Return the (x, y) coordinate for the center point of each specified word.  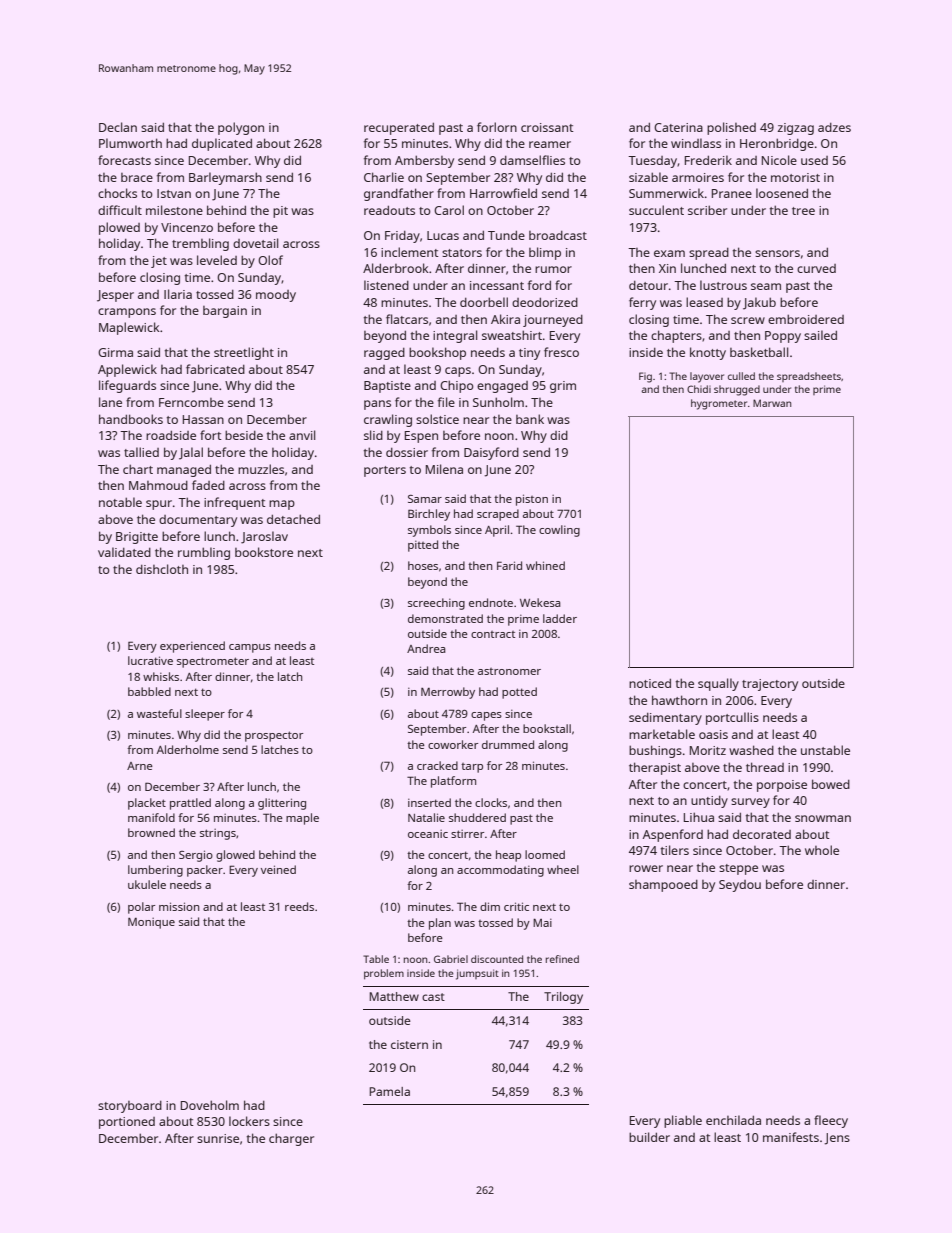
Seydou (740, 886)
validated (124, 552)
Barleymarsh (225, 178)
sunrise (218, 1138)
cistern (409, 1044)
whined (545, 565)
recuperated (399, 129)
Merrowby (448, 693)
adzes (834, 127)
